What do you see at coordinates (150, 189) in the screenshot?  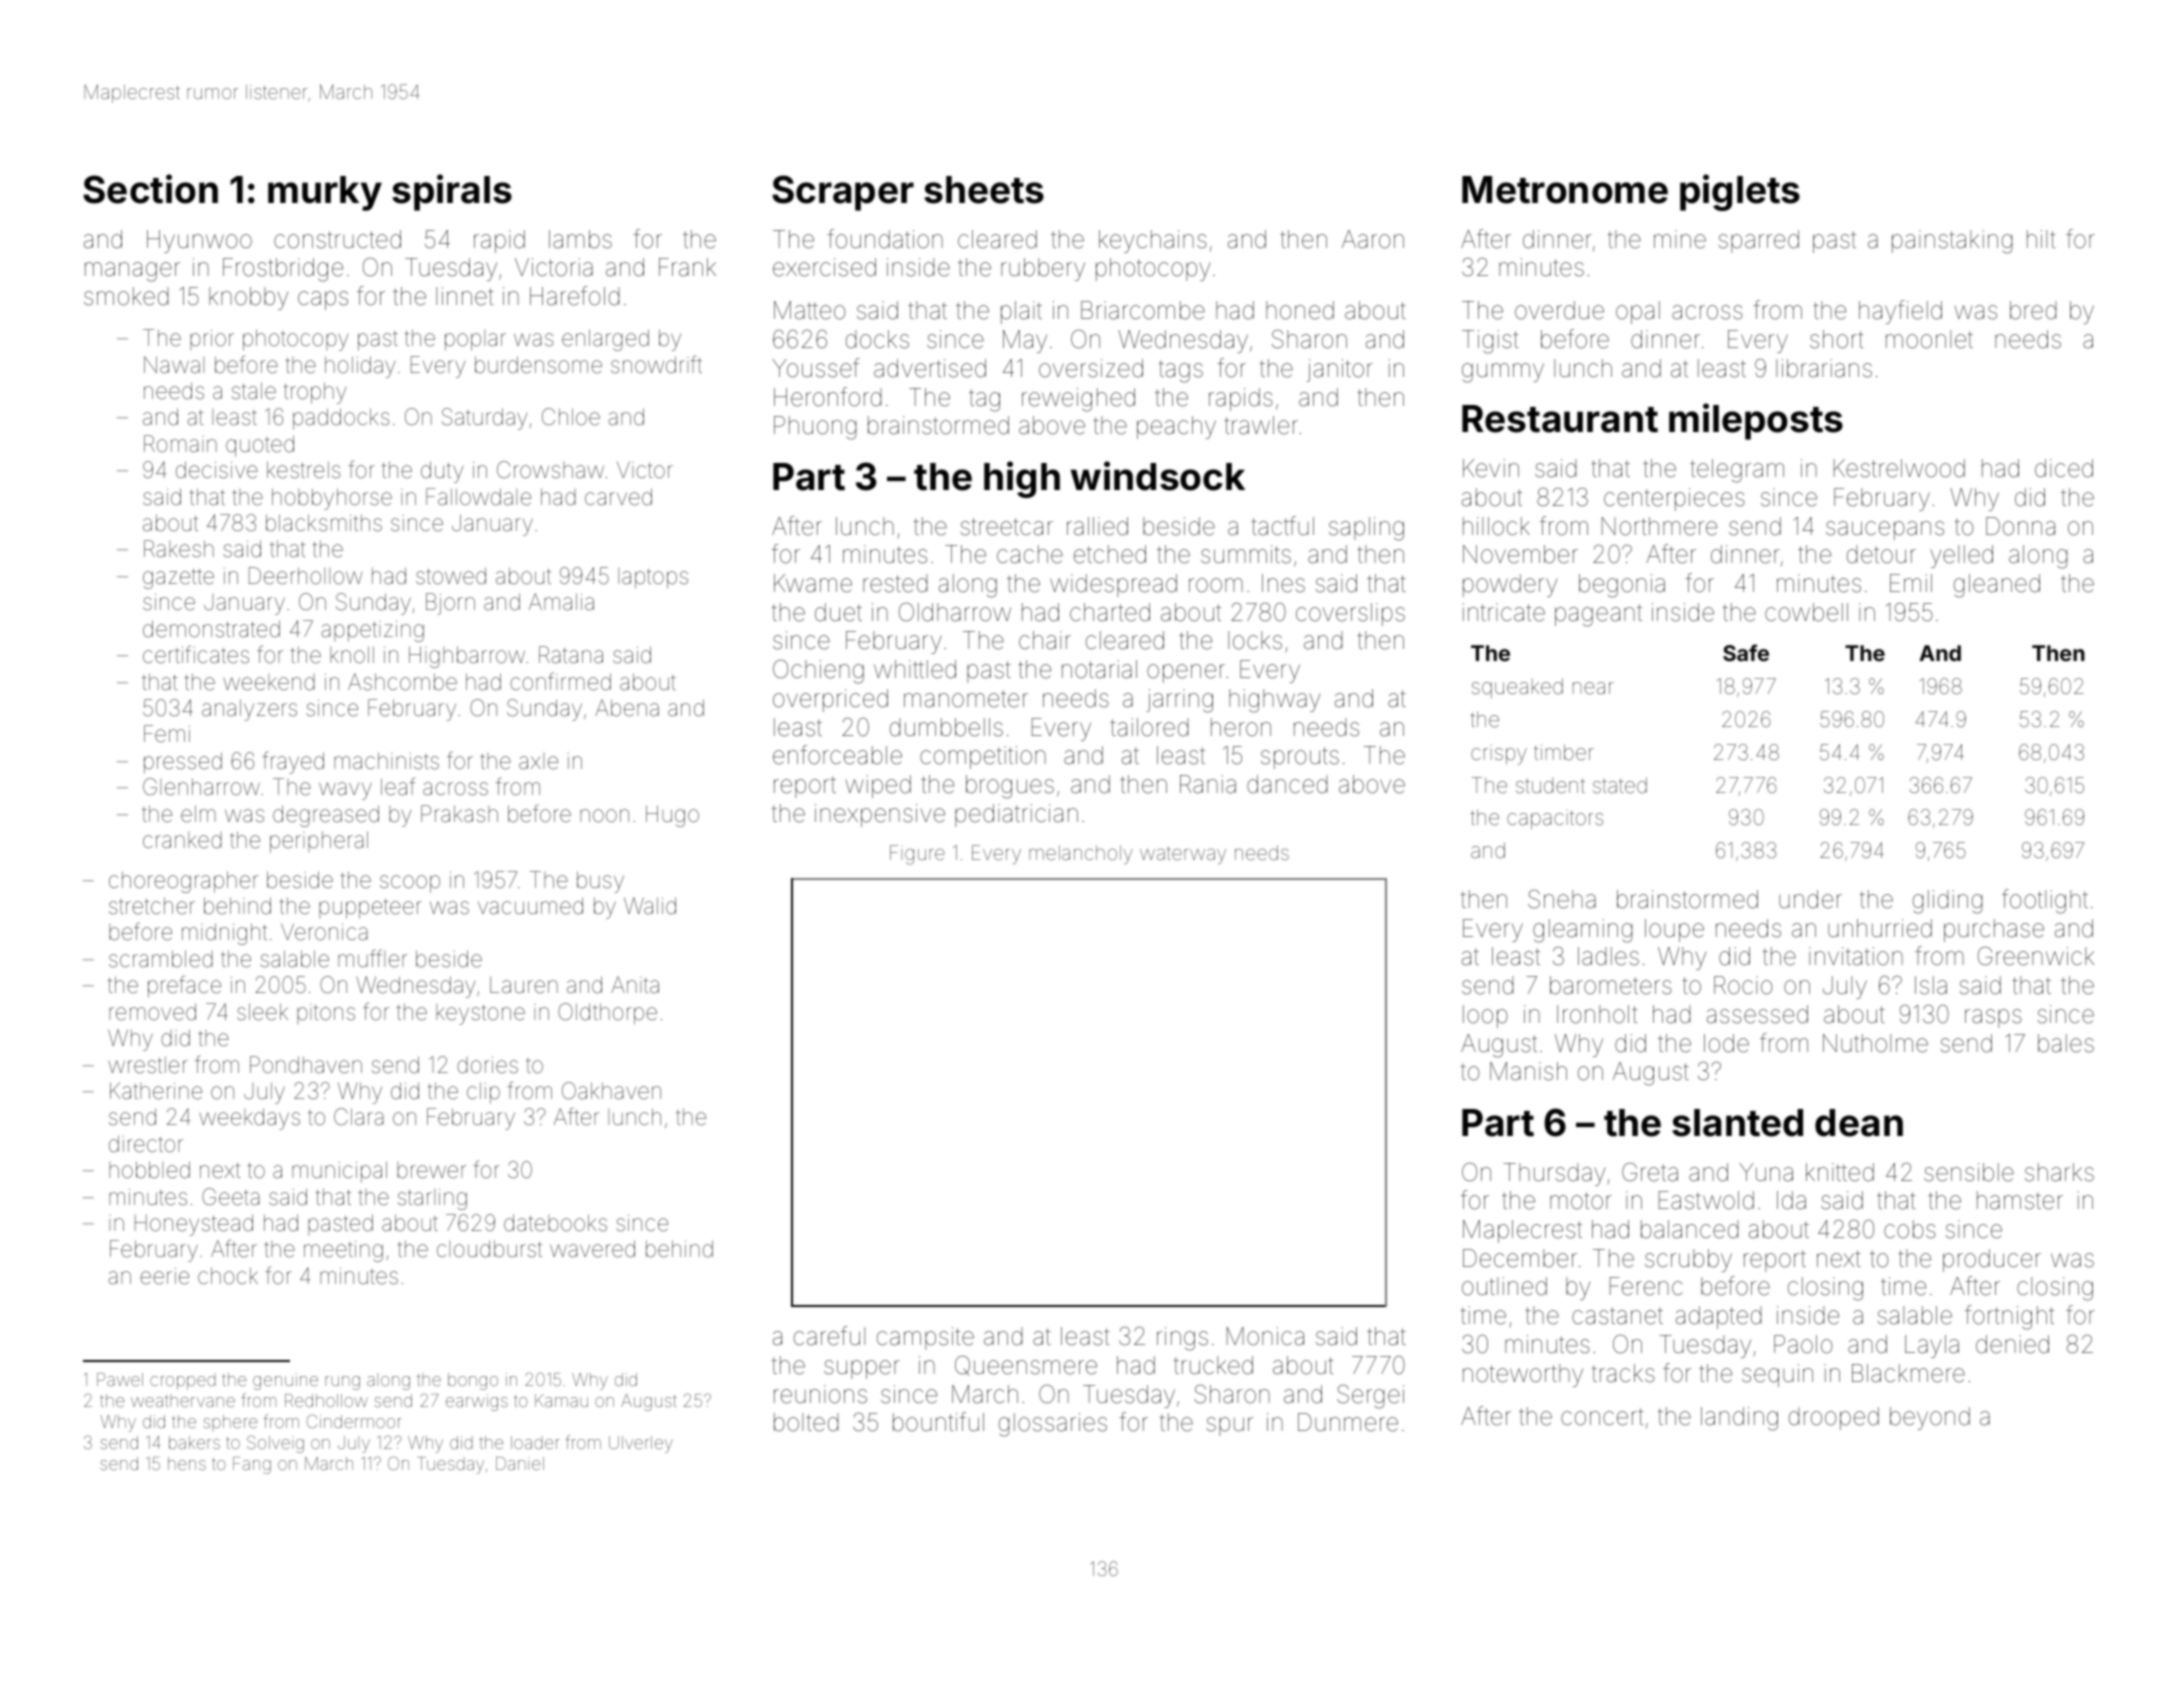 I see `Section` at bounding box center [150, 189].
